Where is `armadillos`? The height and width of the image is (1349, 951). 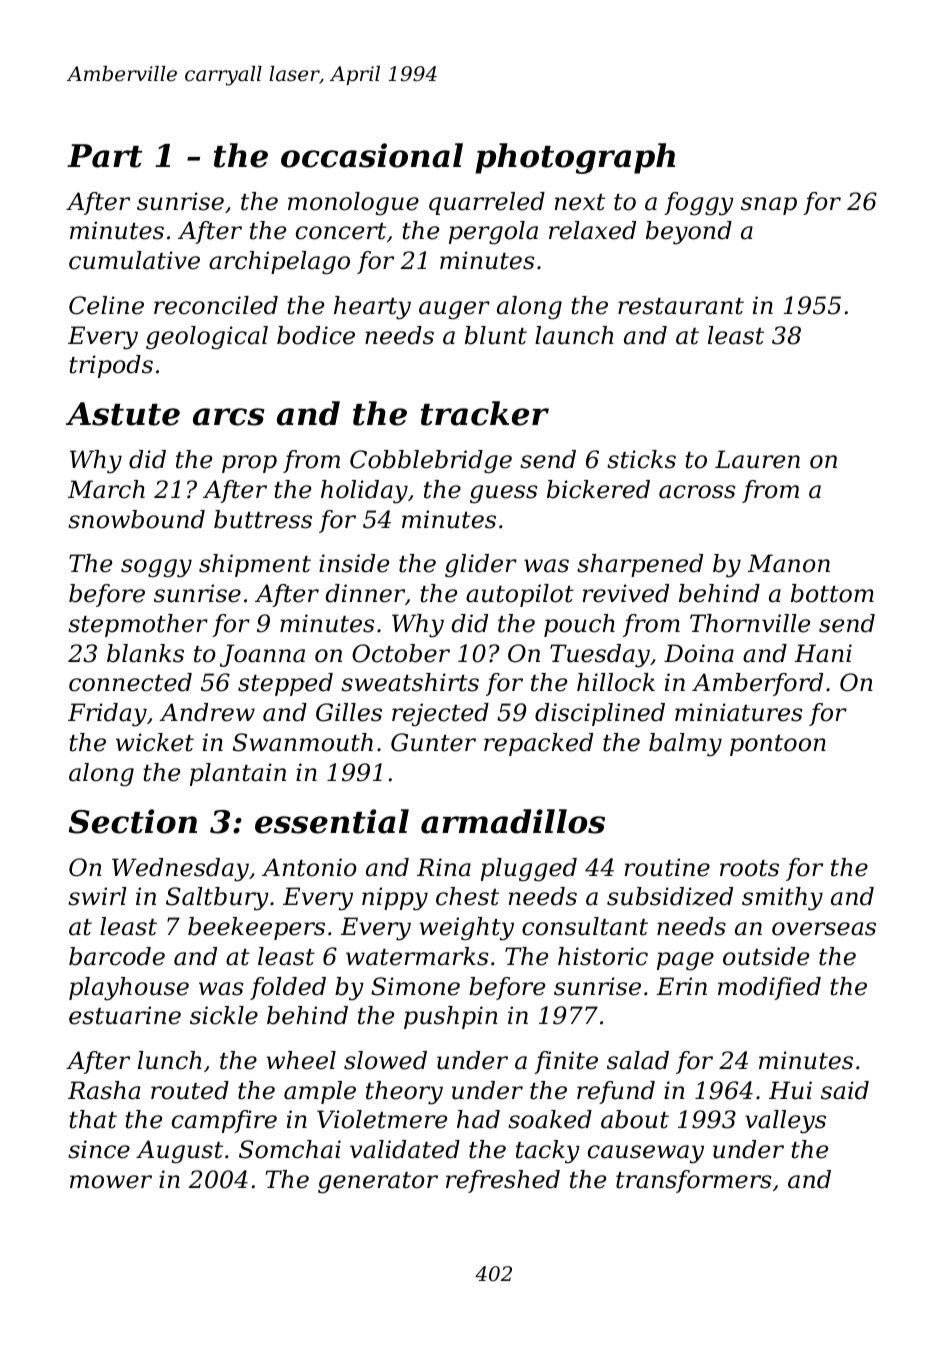 armadillos is located at coordinates (513, 821).
